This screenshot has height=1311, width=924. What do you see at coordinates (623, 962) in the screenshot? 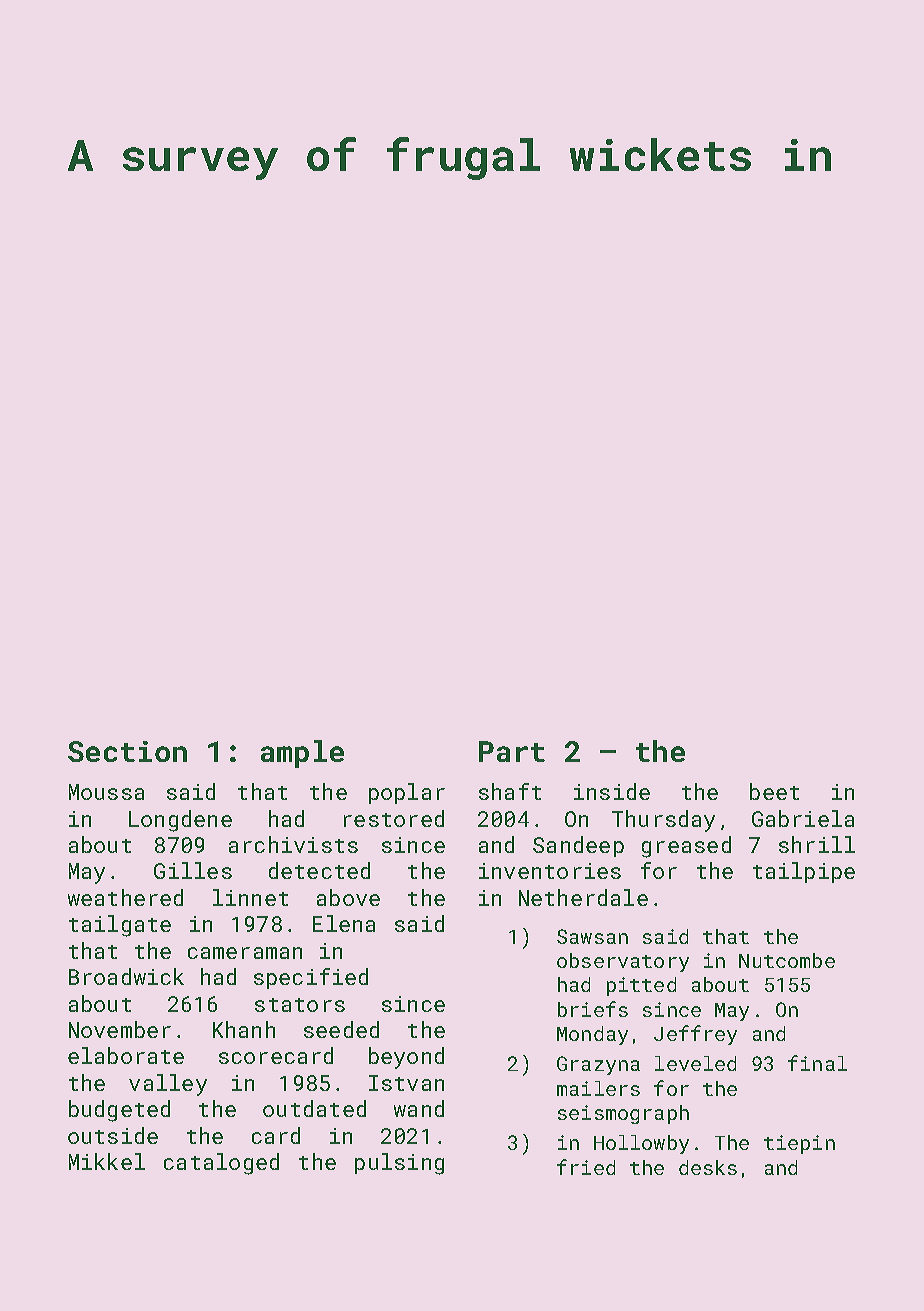
I see `observatory` at bounding box center [623, 962].
